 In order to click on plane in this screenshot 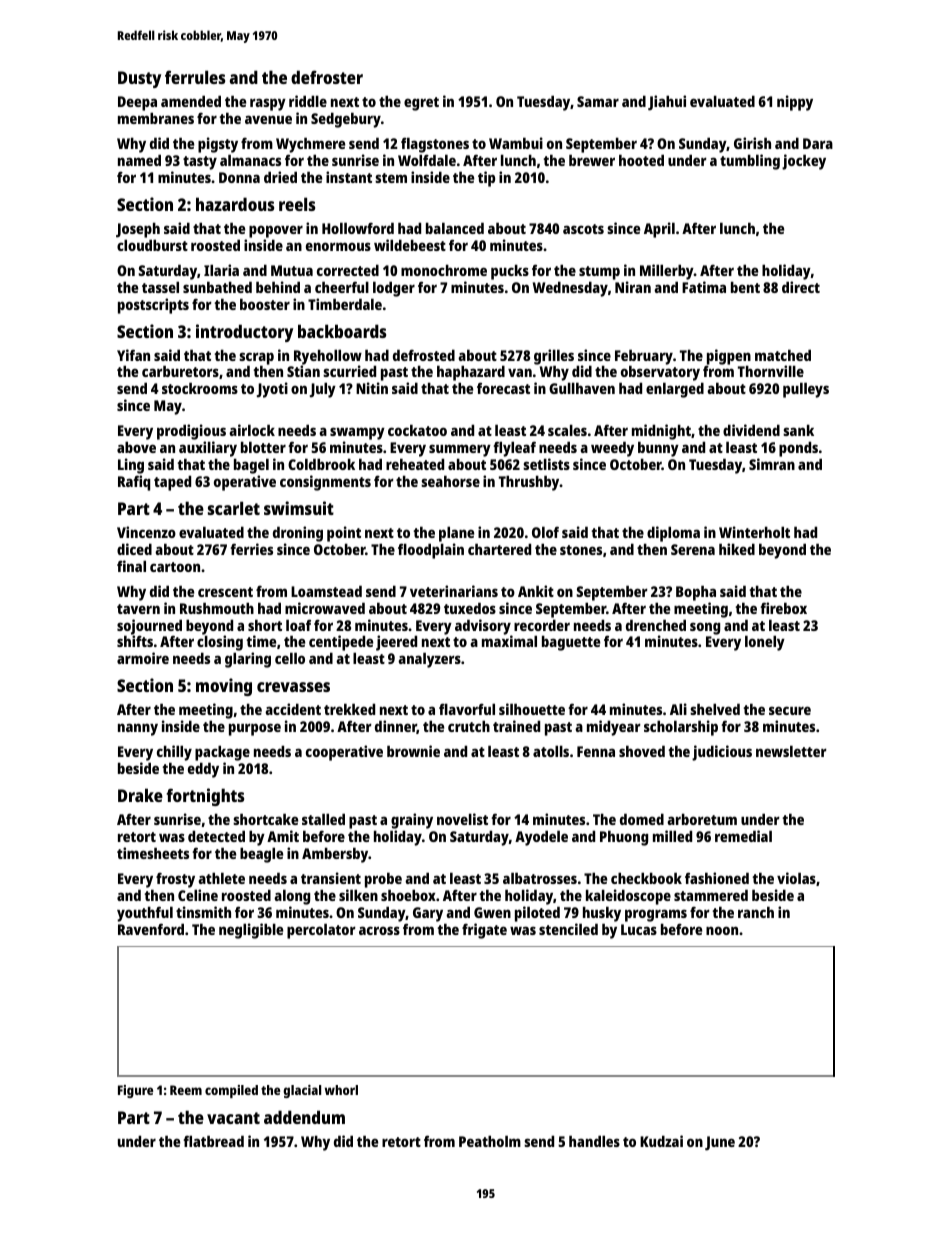, I will do `click(456, 534)`.
